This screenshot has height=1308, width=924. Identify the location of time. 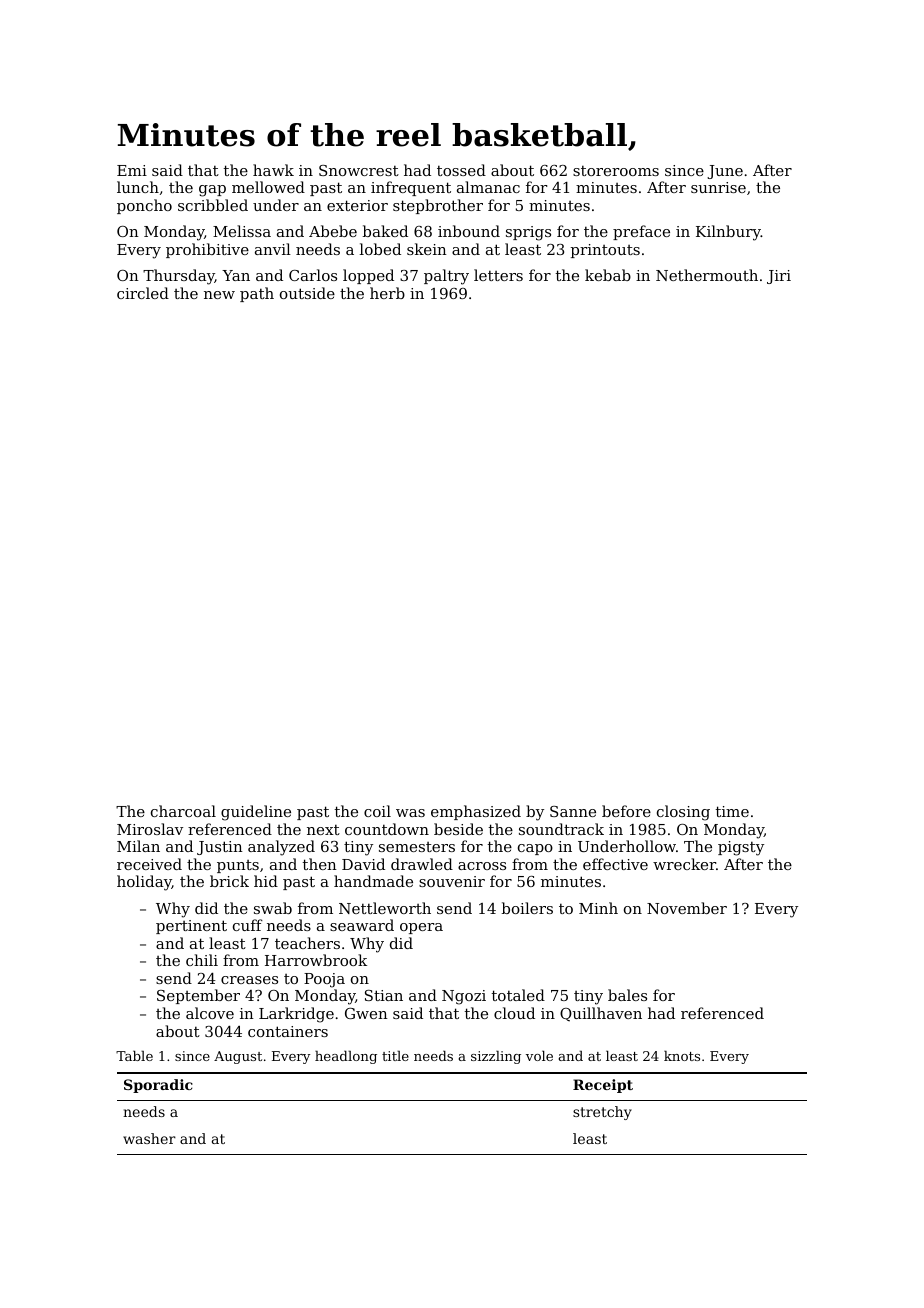
(732, 811).
